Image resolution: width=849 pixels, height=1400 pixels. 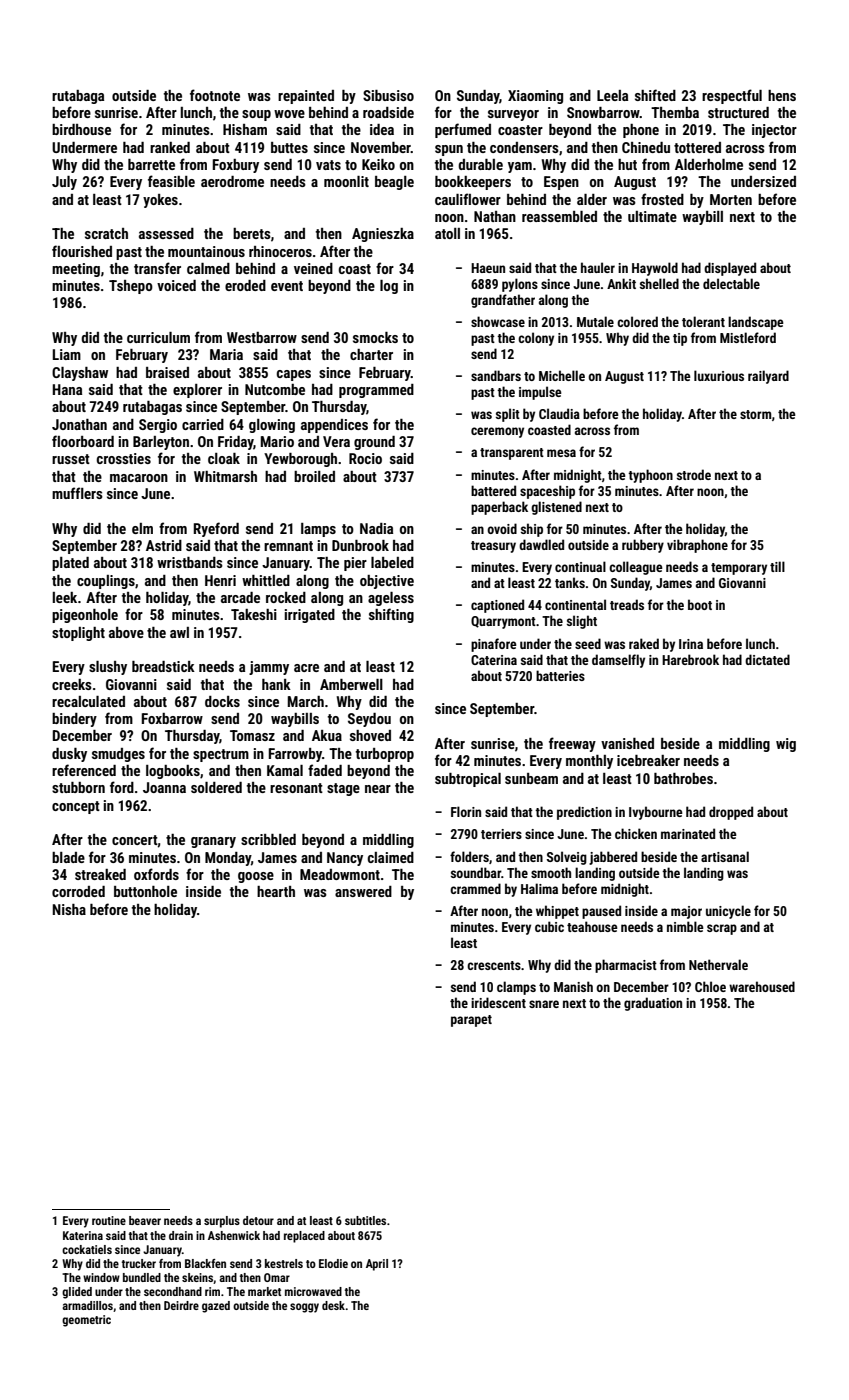 I want to click on barrette, so click(x=151, y=164).
